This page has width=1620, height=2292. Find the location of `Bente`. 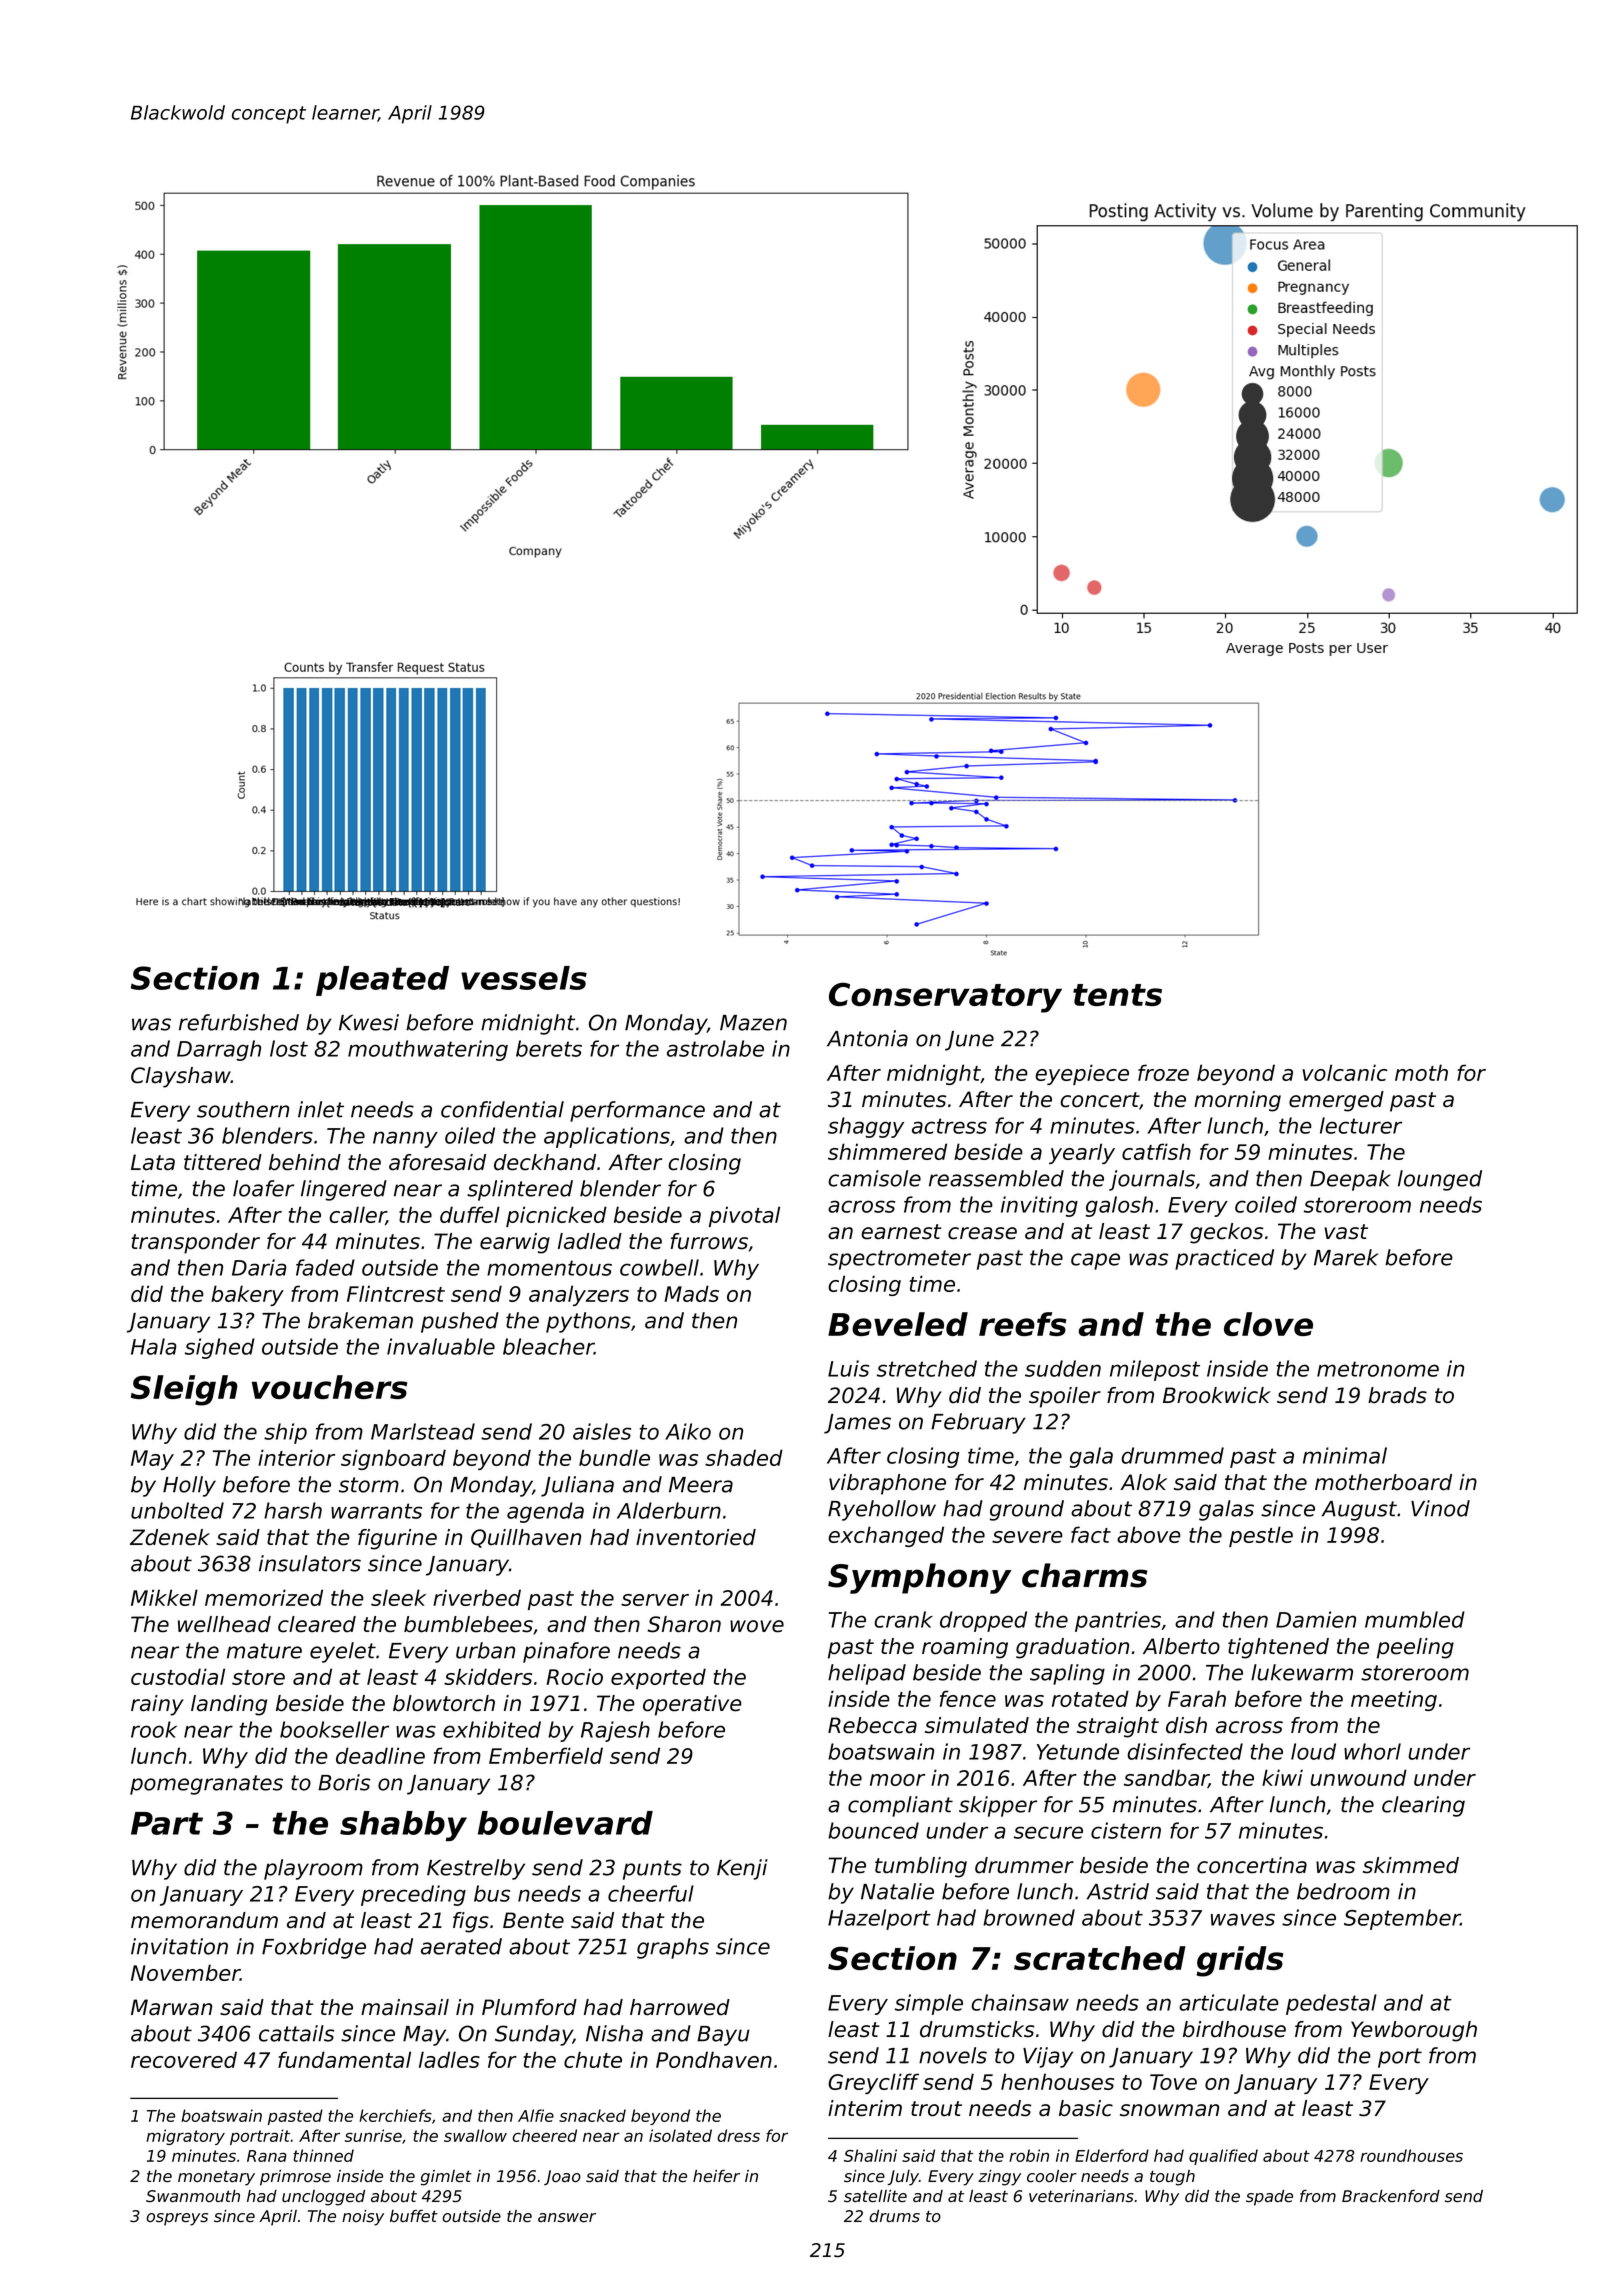

Bente is located at coordinates (533, 1920).
